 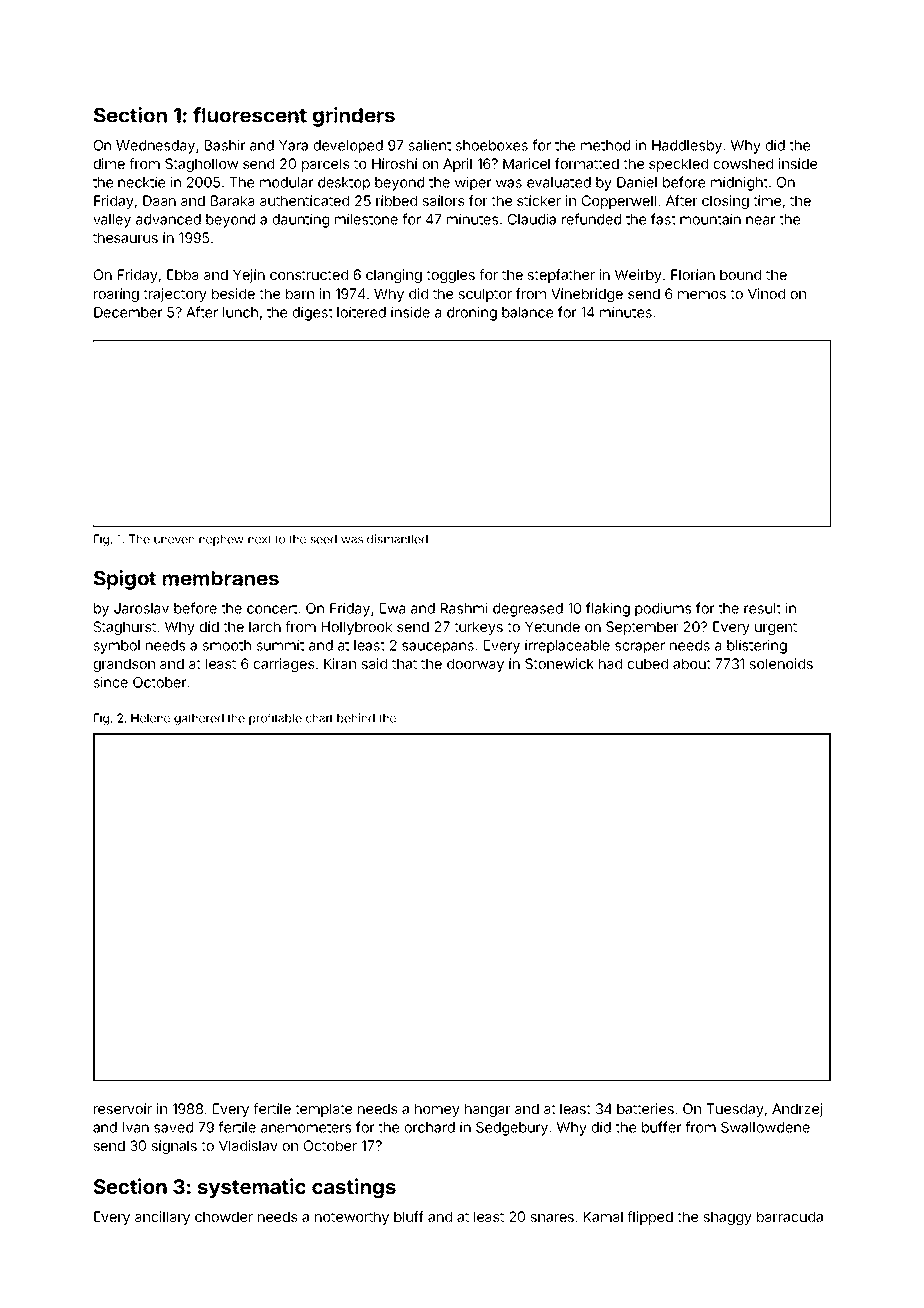 I want to click on Ewa, so click(x=392, y=608).
